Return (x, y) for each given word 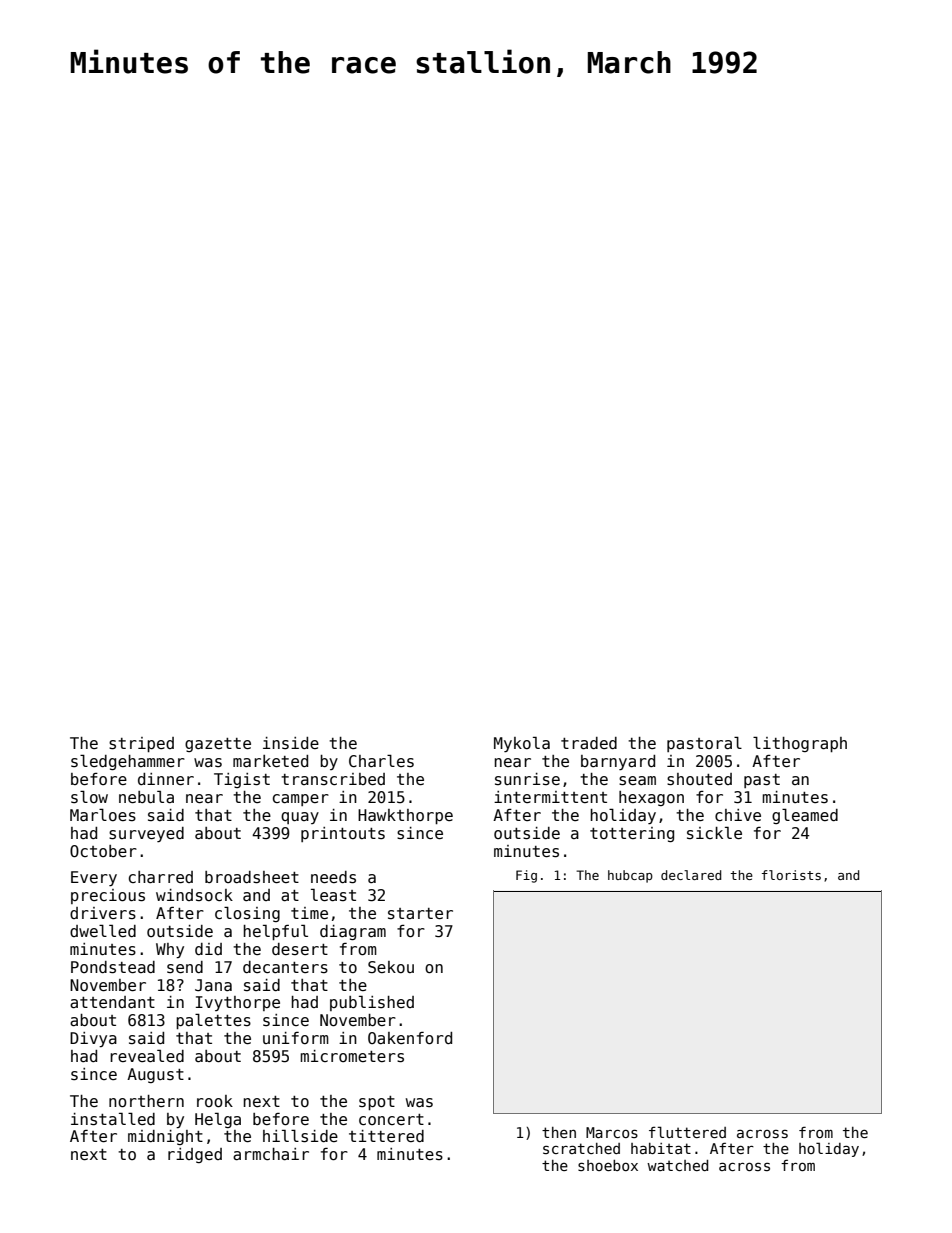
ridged (195, 1155)
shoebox (608, 1165)
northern (146, 1101)
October (103, 851)
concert (391, 1119)
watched (677, 1165)
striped (141, 744)
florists (791, 875)
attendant (112, 1002)
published (372, 1003)
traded (589, 743)
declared (691, 875)
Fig (526, 876)
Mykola (522, 744)
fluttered (687, 1132)
